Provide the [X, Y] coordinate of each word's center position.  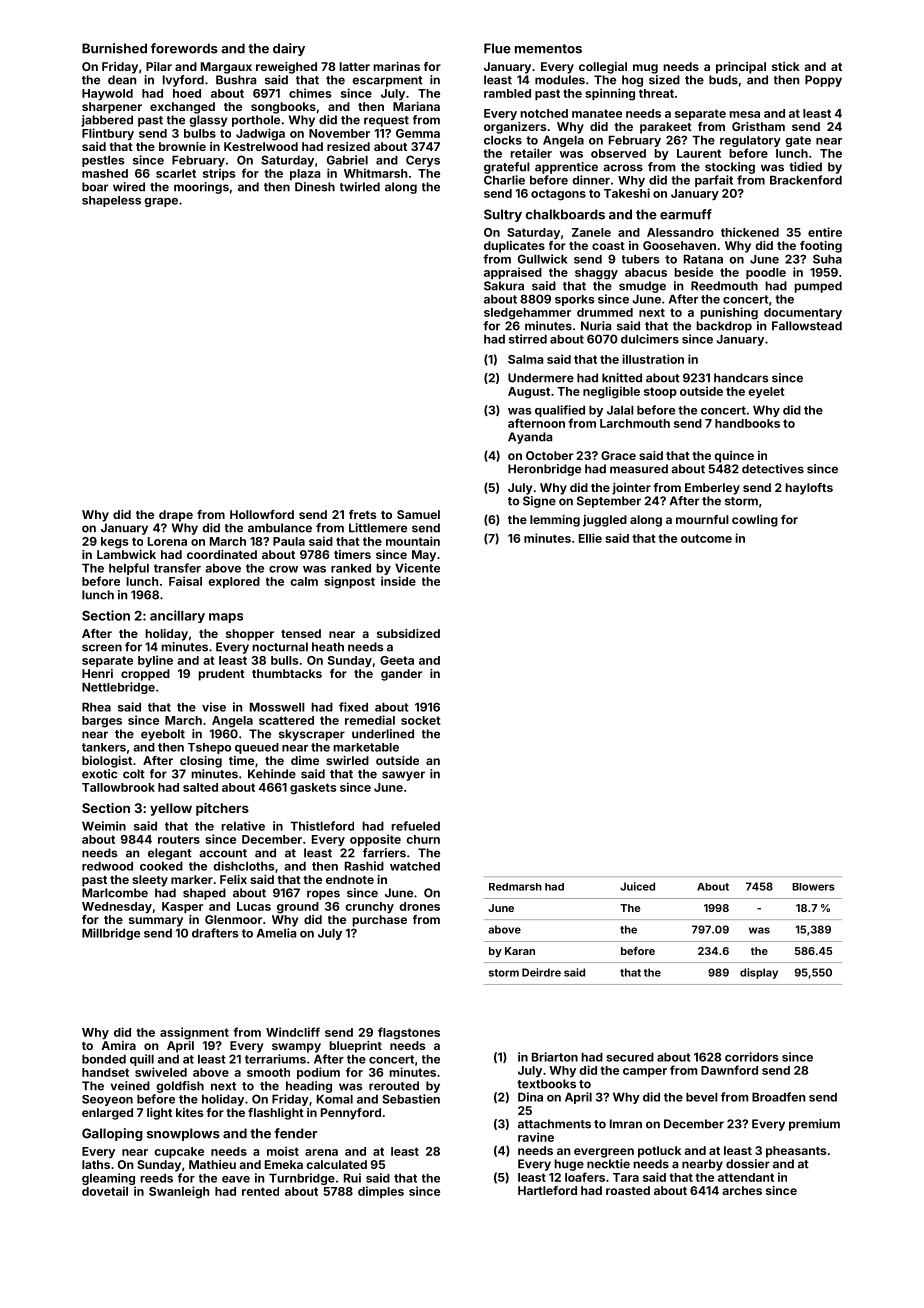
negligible [611, 392]
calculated [336, 1164]
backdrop [724, 327]
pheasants [796, 1152]
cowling [755, 521]
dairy [289, 49]
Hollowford [262, 514]
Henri [97, 673]
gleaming [108, 1179]
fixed [353, 707]
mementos [548, 49]
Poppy [823, 81]
